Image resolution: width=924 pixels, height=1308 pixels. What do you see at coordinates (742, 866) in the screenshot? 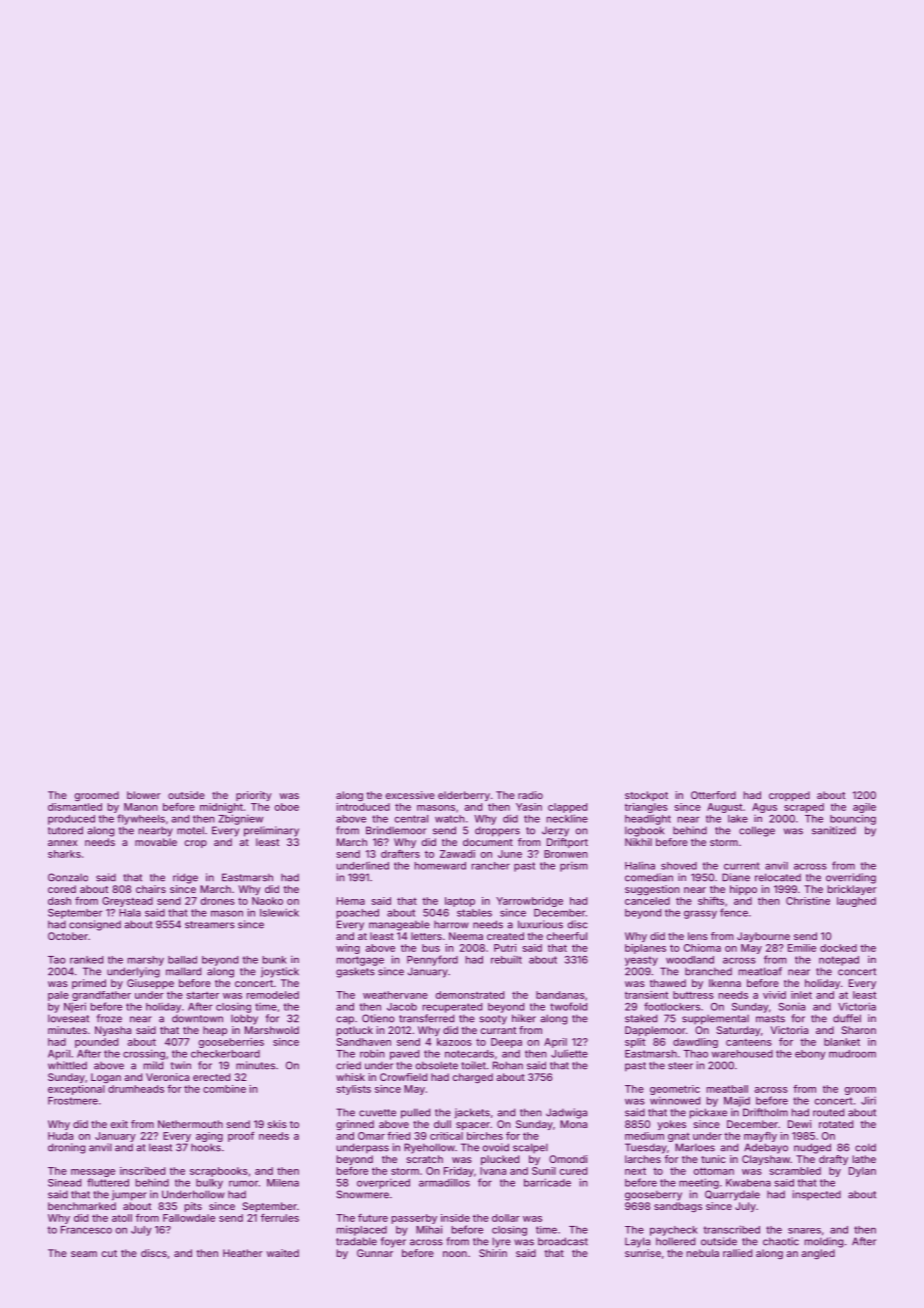
I see `current` at bounding box center [742, 866].
